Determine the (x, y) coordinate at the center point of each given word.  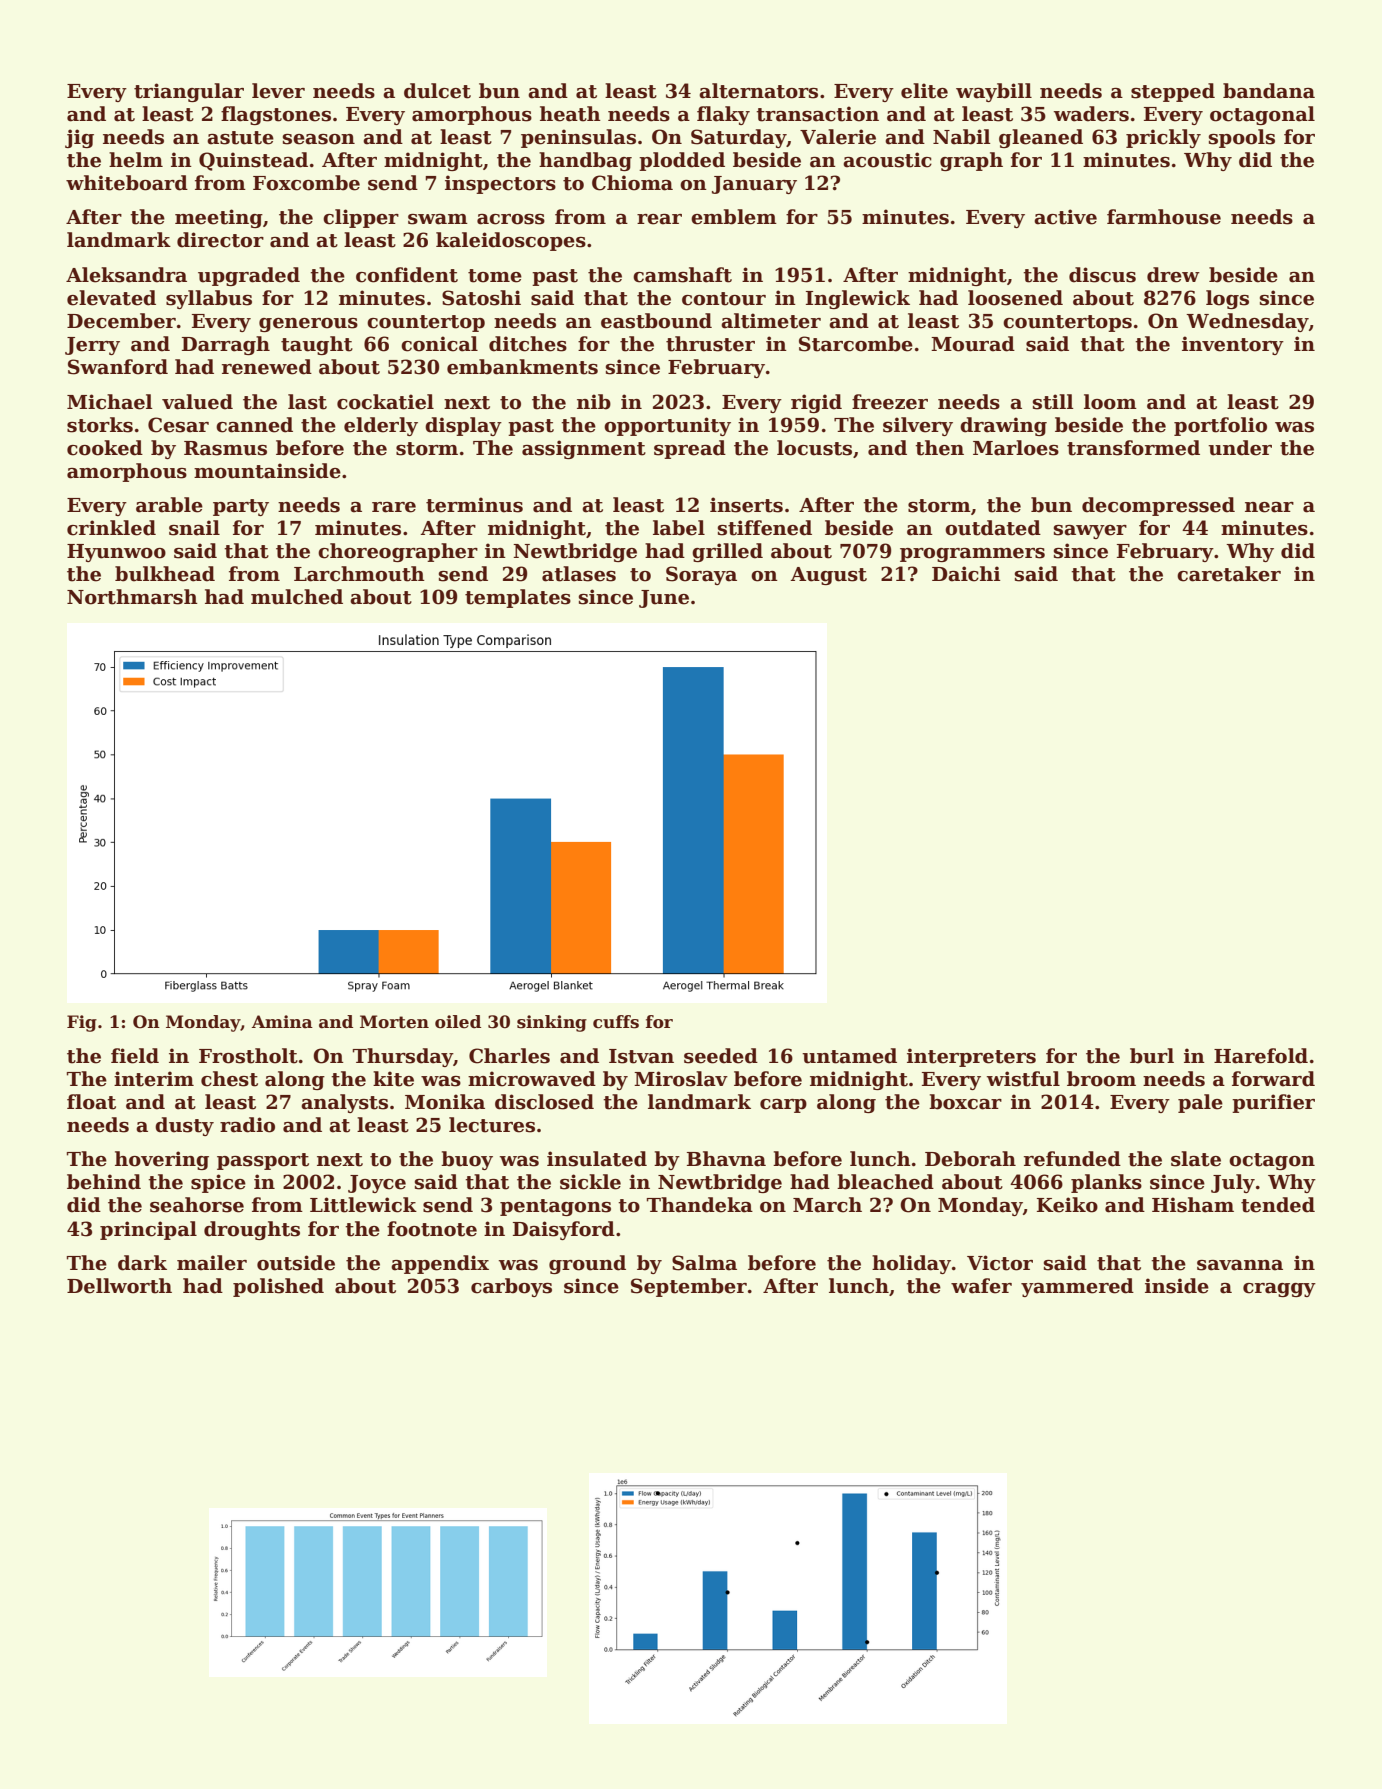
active (1065, 217)
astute (240, 138)
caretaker (1229, 574)
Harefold (1261, 1056)
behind (104, 1182)
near (1269, 507)
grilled (727, 552)
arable (169, 505)
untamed (849, 1056)
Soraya (701, 575)
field (135, 1056)
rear (659, 219)
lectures (492, 1125)
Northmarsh (132, 597)
